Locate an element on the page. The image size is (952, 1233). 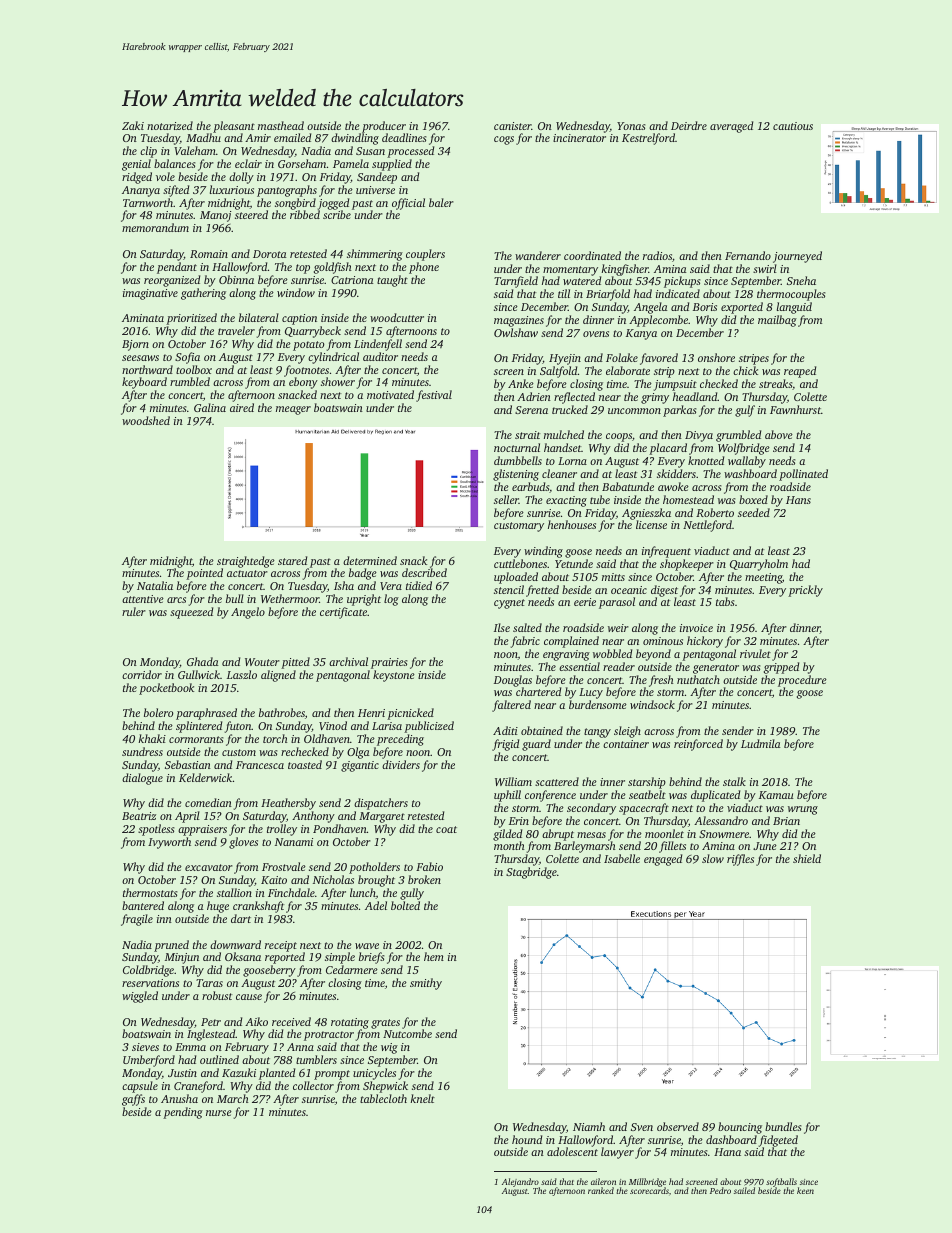
wiggled is located at coordinates (140, 997).
